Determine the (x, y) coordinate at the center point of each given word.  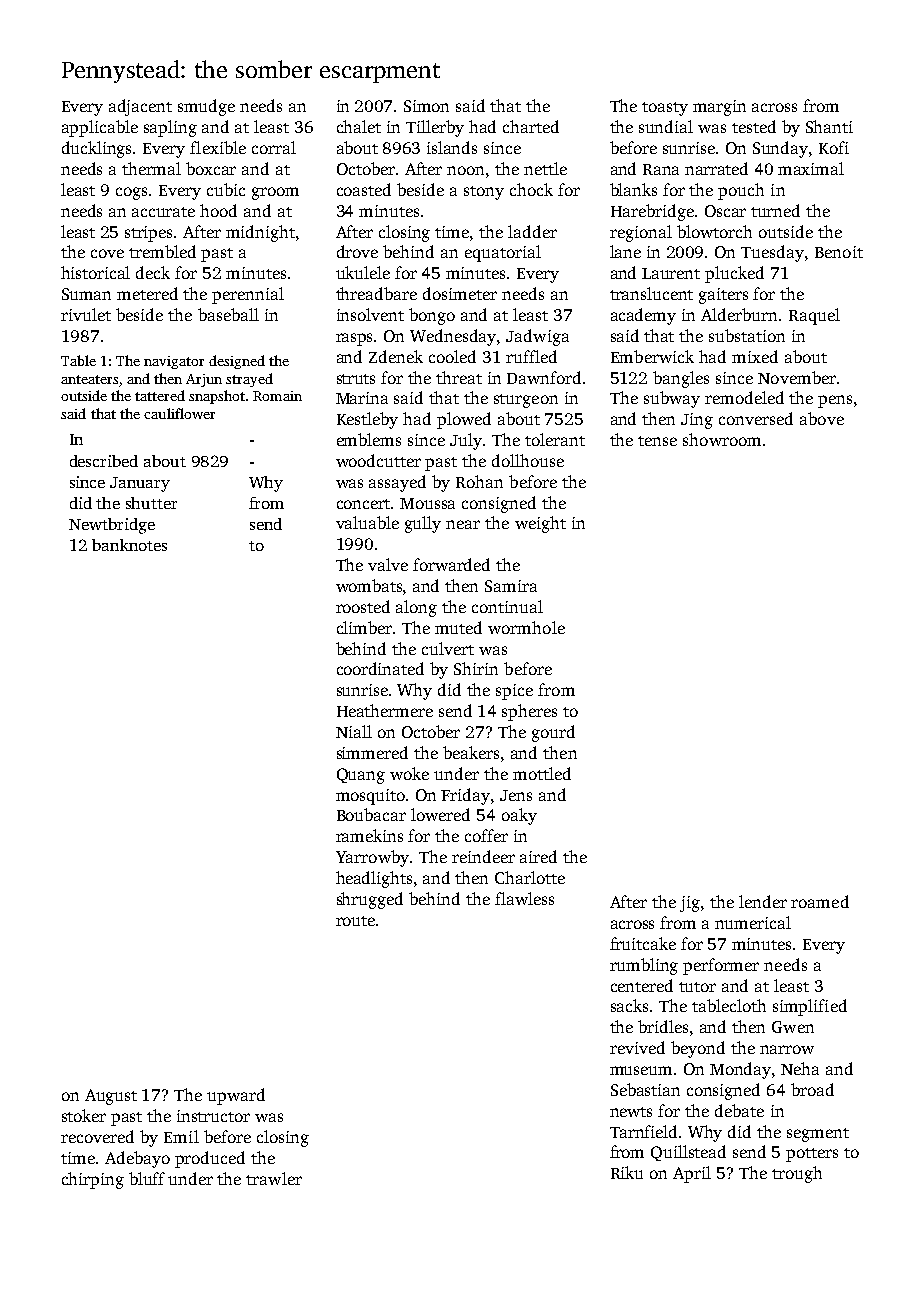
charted (531, 126)
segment (818, 1135)
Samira (511, 586)
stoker (84, 1115)
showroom (722, 439)
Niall (354, 731)
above (822, 418)
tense (657, 441)
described (104, 461)
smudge (206, 107)
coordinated (380, 668)
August (111, 1097)
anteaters (89, 379)
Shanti (829, 126)
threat (459, 377)
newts (631, 1112)
